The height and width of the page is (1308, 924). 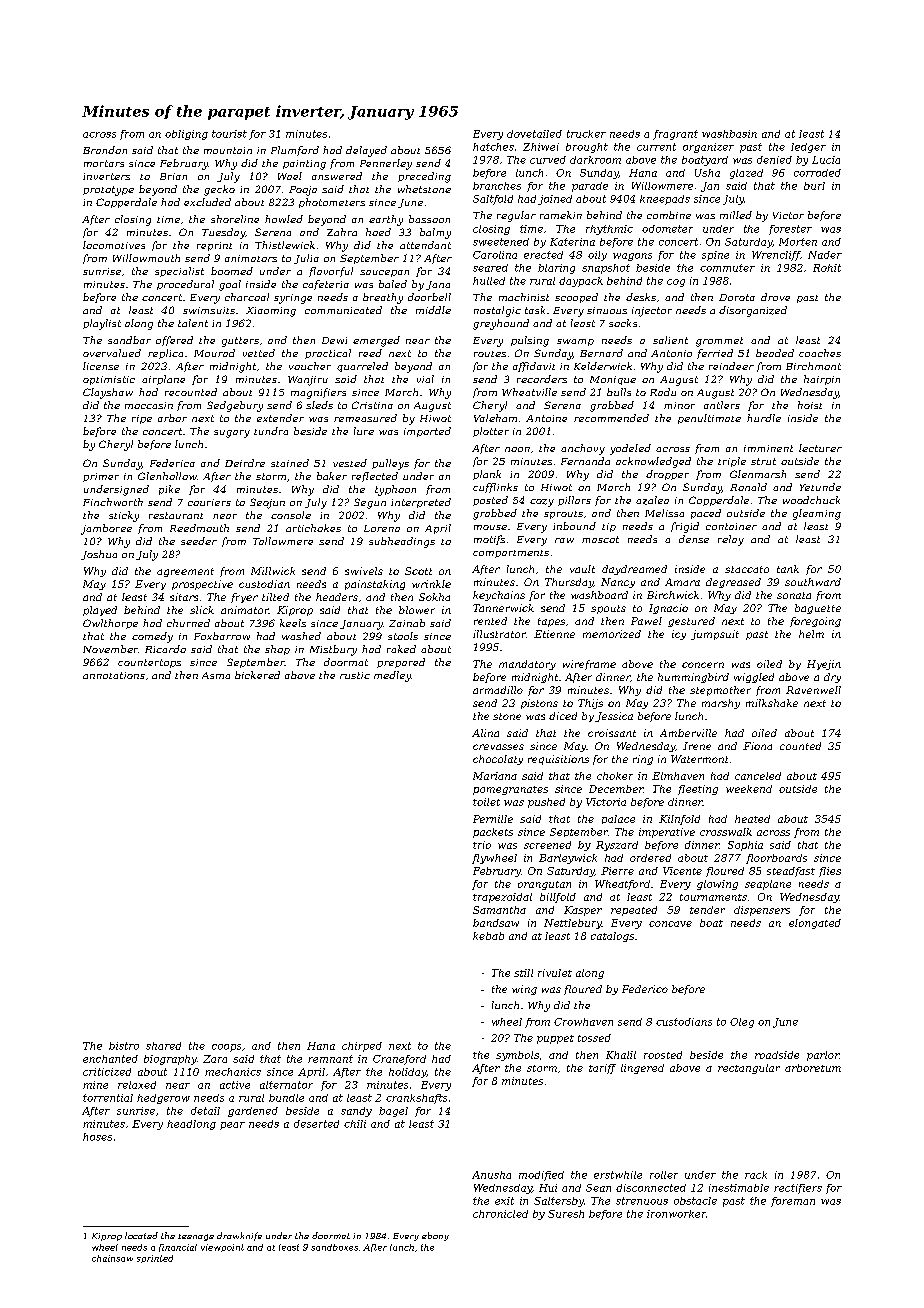 I want to click on bickered, so click(x=257, y=675).
